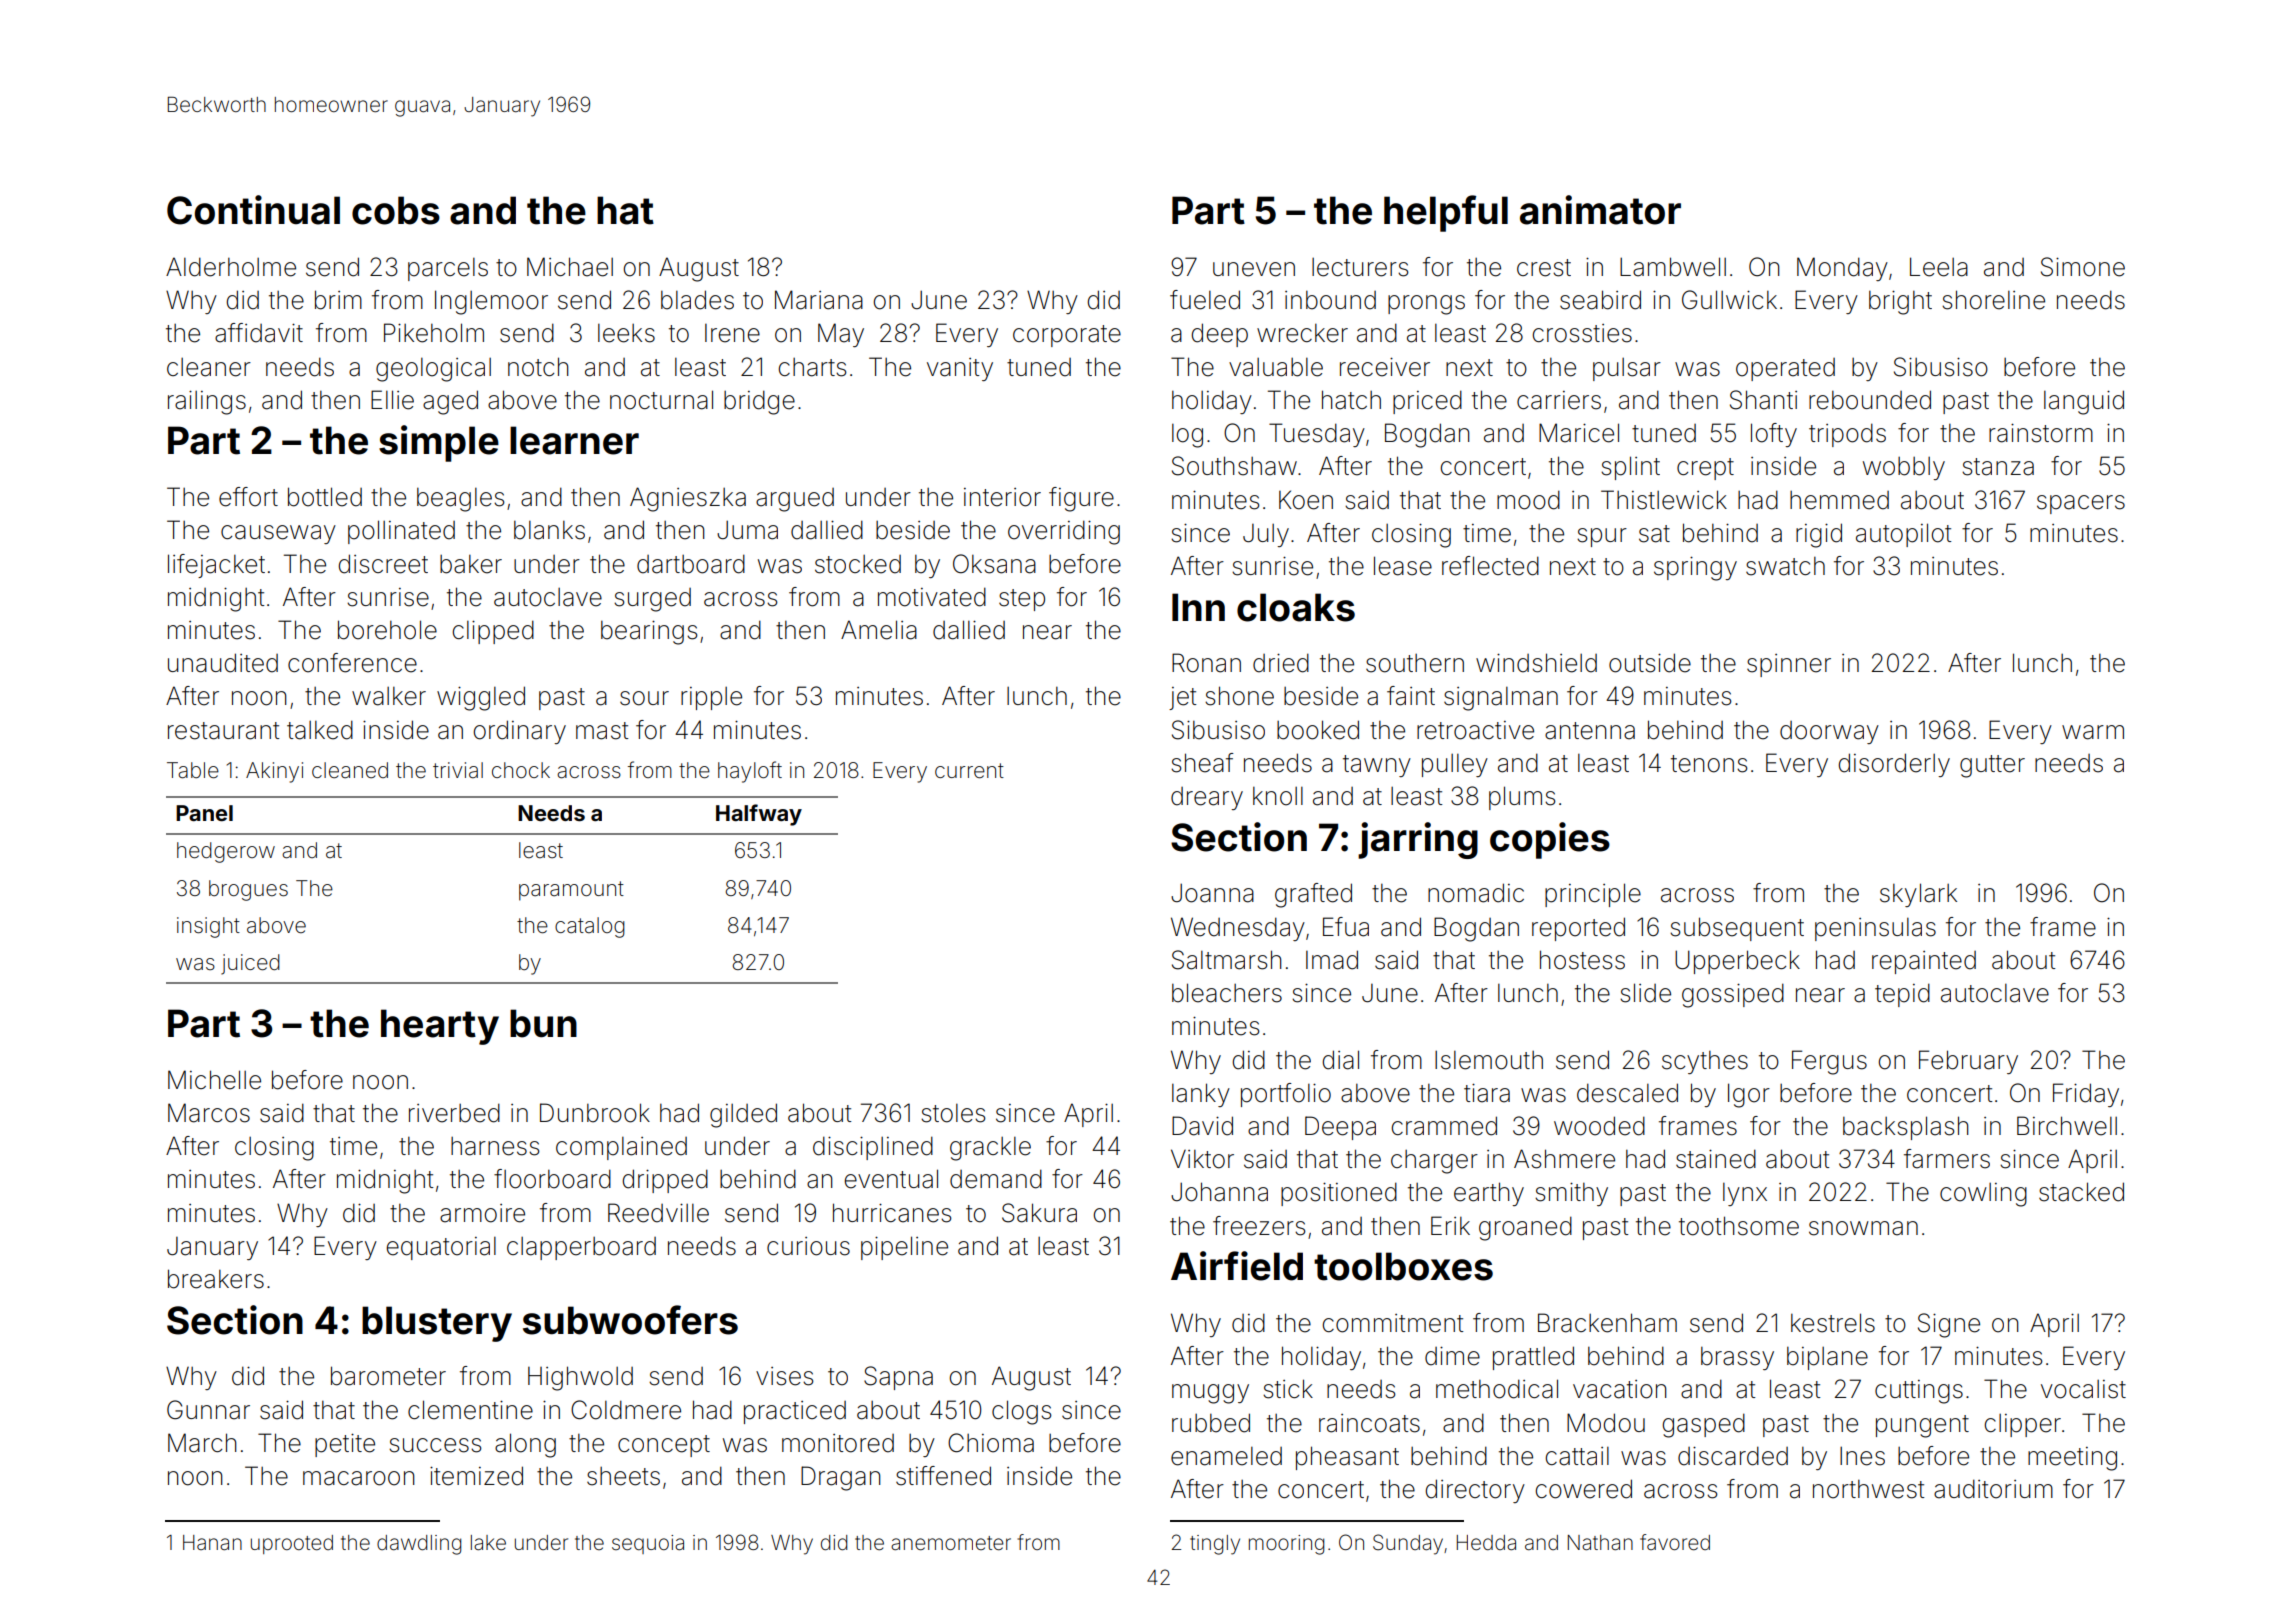 The width and height of the screenshot is (2292, 1620). What do you see at coordinates (1182, 698) in the screenshot?
I see `jet` at bounding box center [1182, 698].
